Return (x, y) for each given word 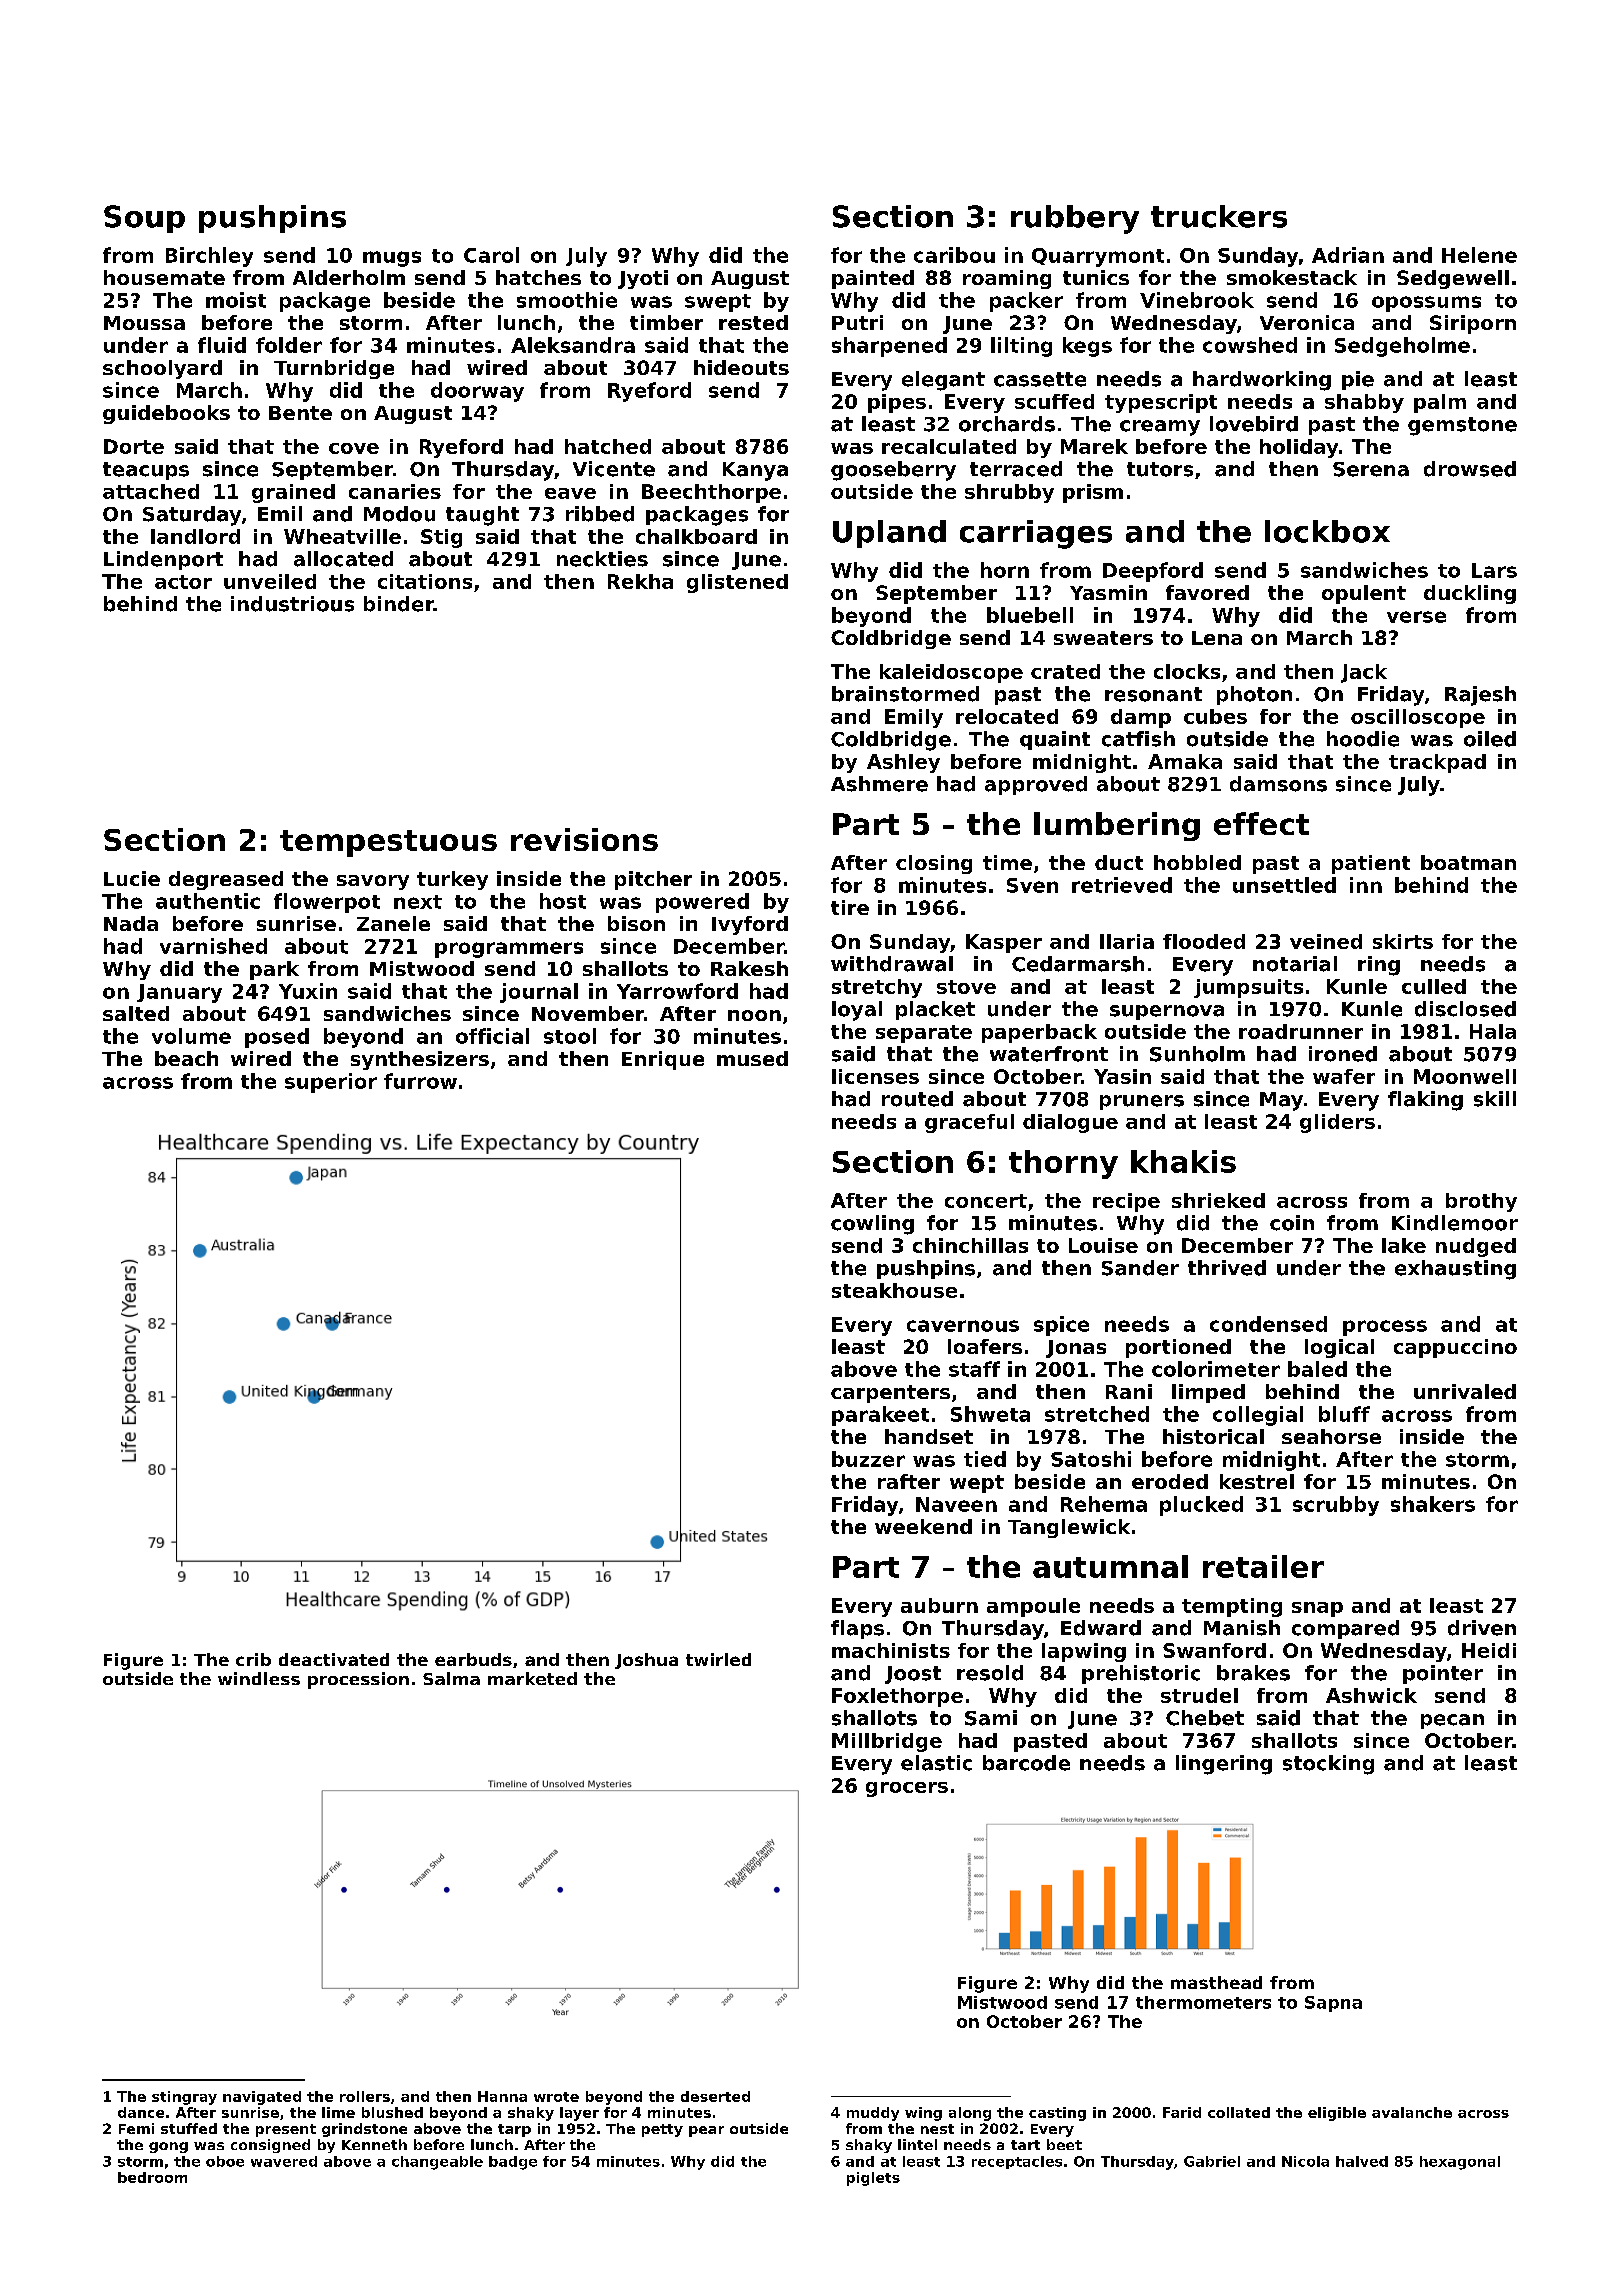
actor (183, 582)
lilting (1021, 347)
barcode (1026, 1763)
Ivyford (750, 925)
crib (253, 1659)
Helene (1479, 255)
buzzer (868, 1459)
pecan (1452, 1721)
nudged (1476, 1247)
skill (1495, 1099)
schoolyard (162, 369)
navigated (262, 2098)
